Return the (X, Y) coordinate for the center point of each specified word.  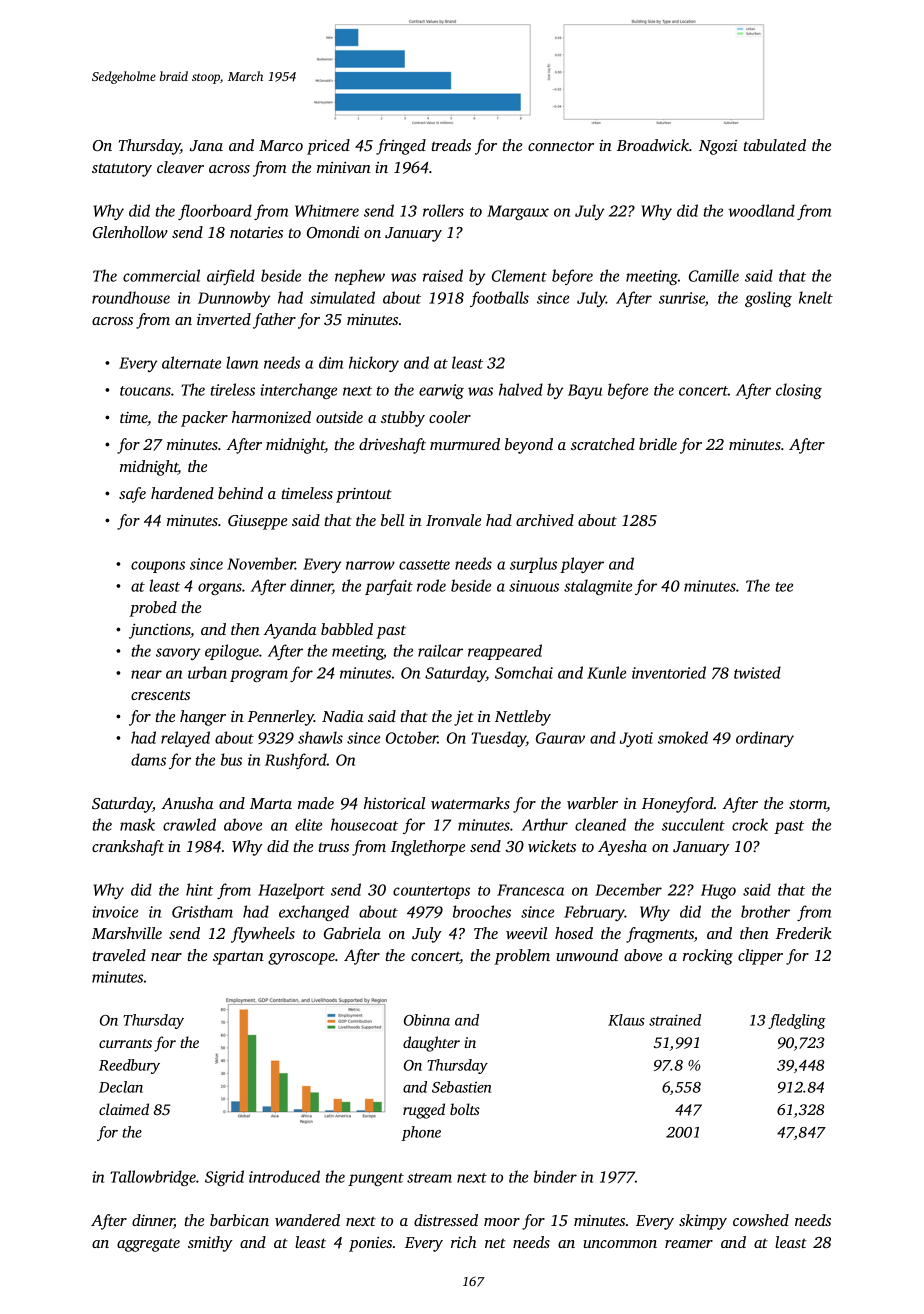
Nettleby (523, 718)
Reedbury (129, 1066)
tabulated (774, 145)
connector (561, 146)
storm (808, 805)
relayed (185, 739)
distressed (446, 1220)
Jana (206, 145)
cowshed (761, 1220)
